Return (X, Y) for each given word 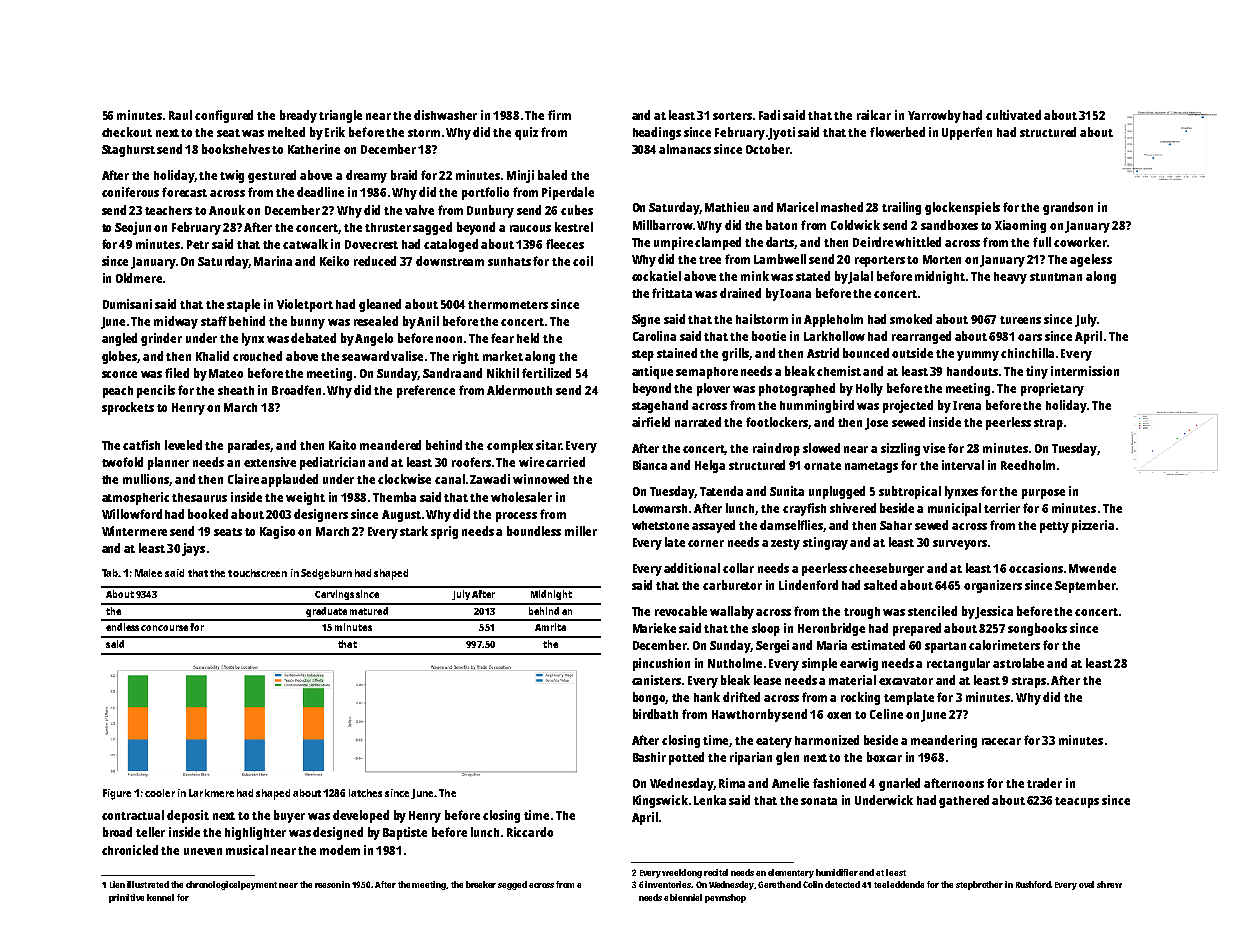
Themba (394, 497)
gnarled (899, 784)
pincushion (661, 664)
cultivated (1013, 115)
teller (150, 832)
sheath (236, 390)
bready (298, 116)
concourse (164, 628)
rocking (860, 698)
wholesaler (521, 497)
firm (559, 115)
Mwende (1092, 568)
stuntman (1056, 277)
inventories (668, 884)
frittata (672, 293)
